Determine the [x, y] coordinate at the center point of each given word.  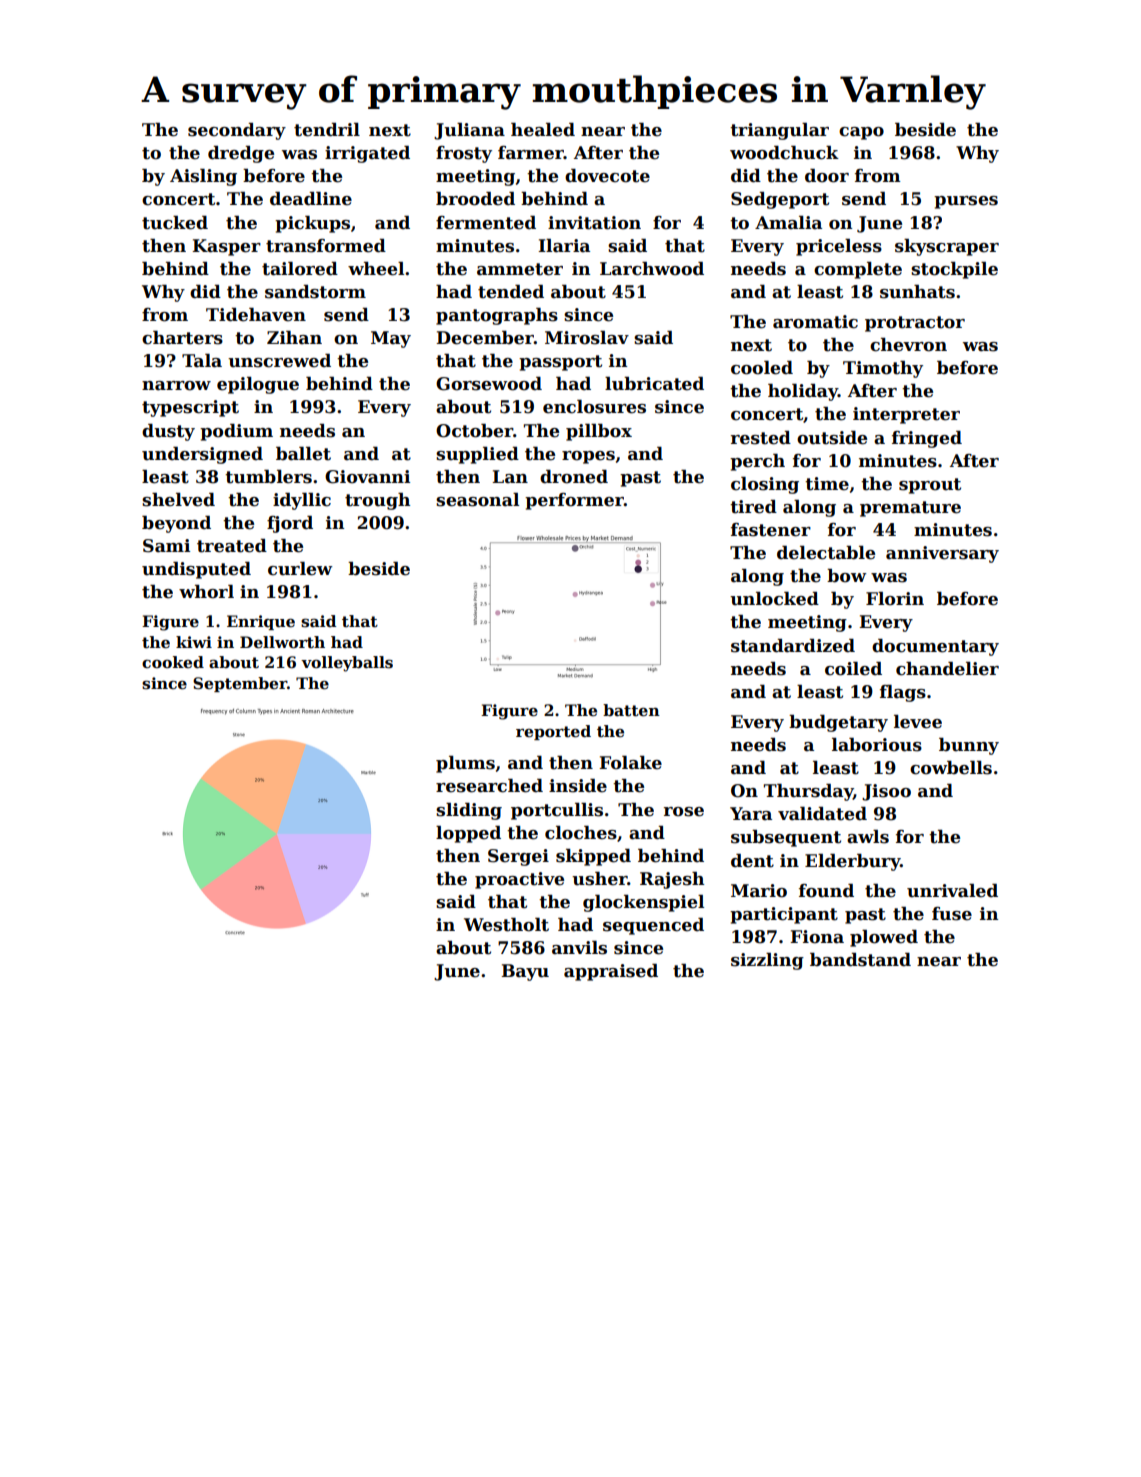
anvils [579, 948]
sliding [469, 811]
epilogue [258, 385]
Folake [630, 763]
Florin [895, 599]
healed [543, 130]
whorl [206, 592]
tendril [327, 130]
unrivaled [952, 891]
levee [918, 722]
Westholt [506, 925]
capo [861, 133]
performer [574, 501]
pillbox [599, 432]
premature [910, 509]
